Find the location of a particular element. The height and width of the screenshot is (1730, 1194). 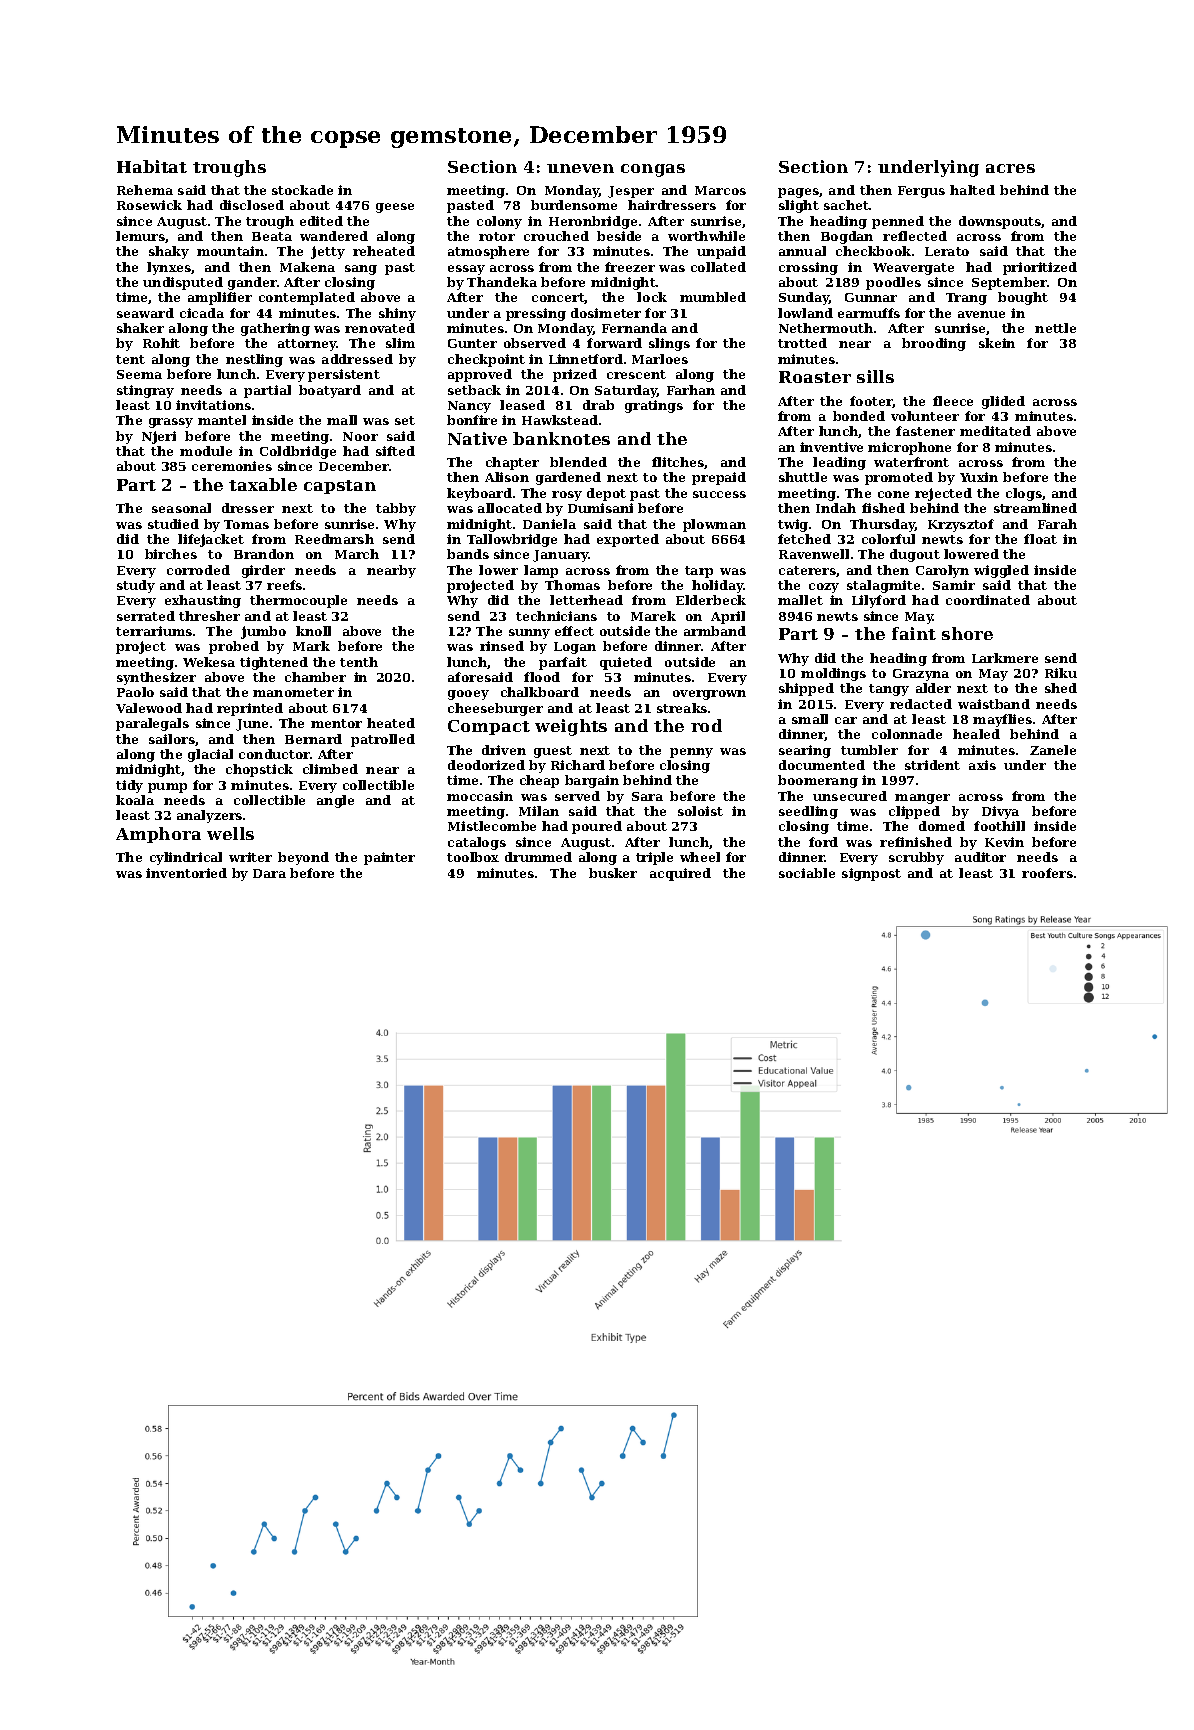

invitations is located at coordinates (213, 405).
